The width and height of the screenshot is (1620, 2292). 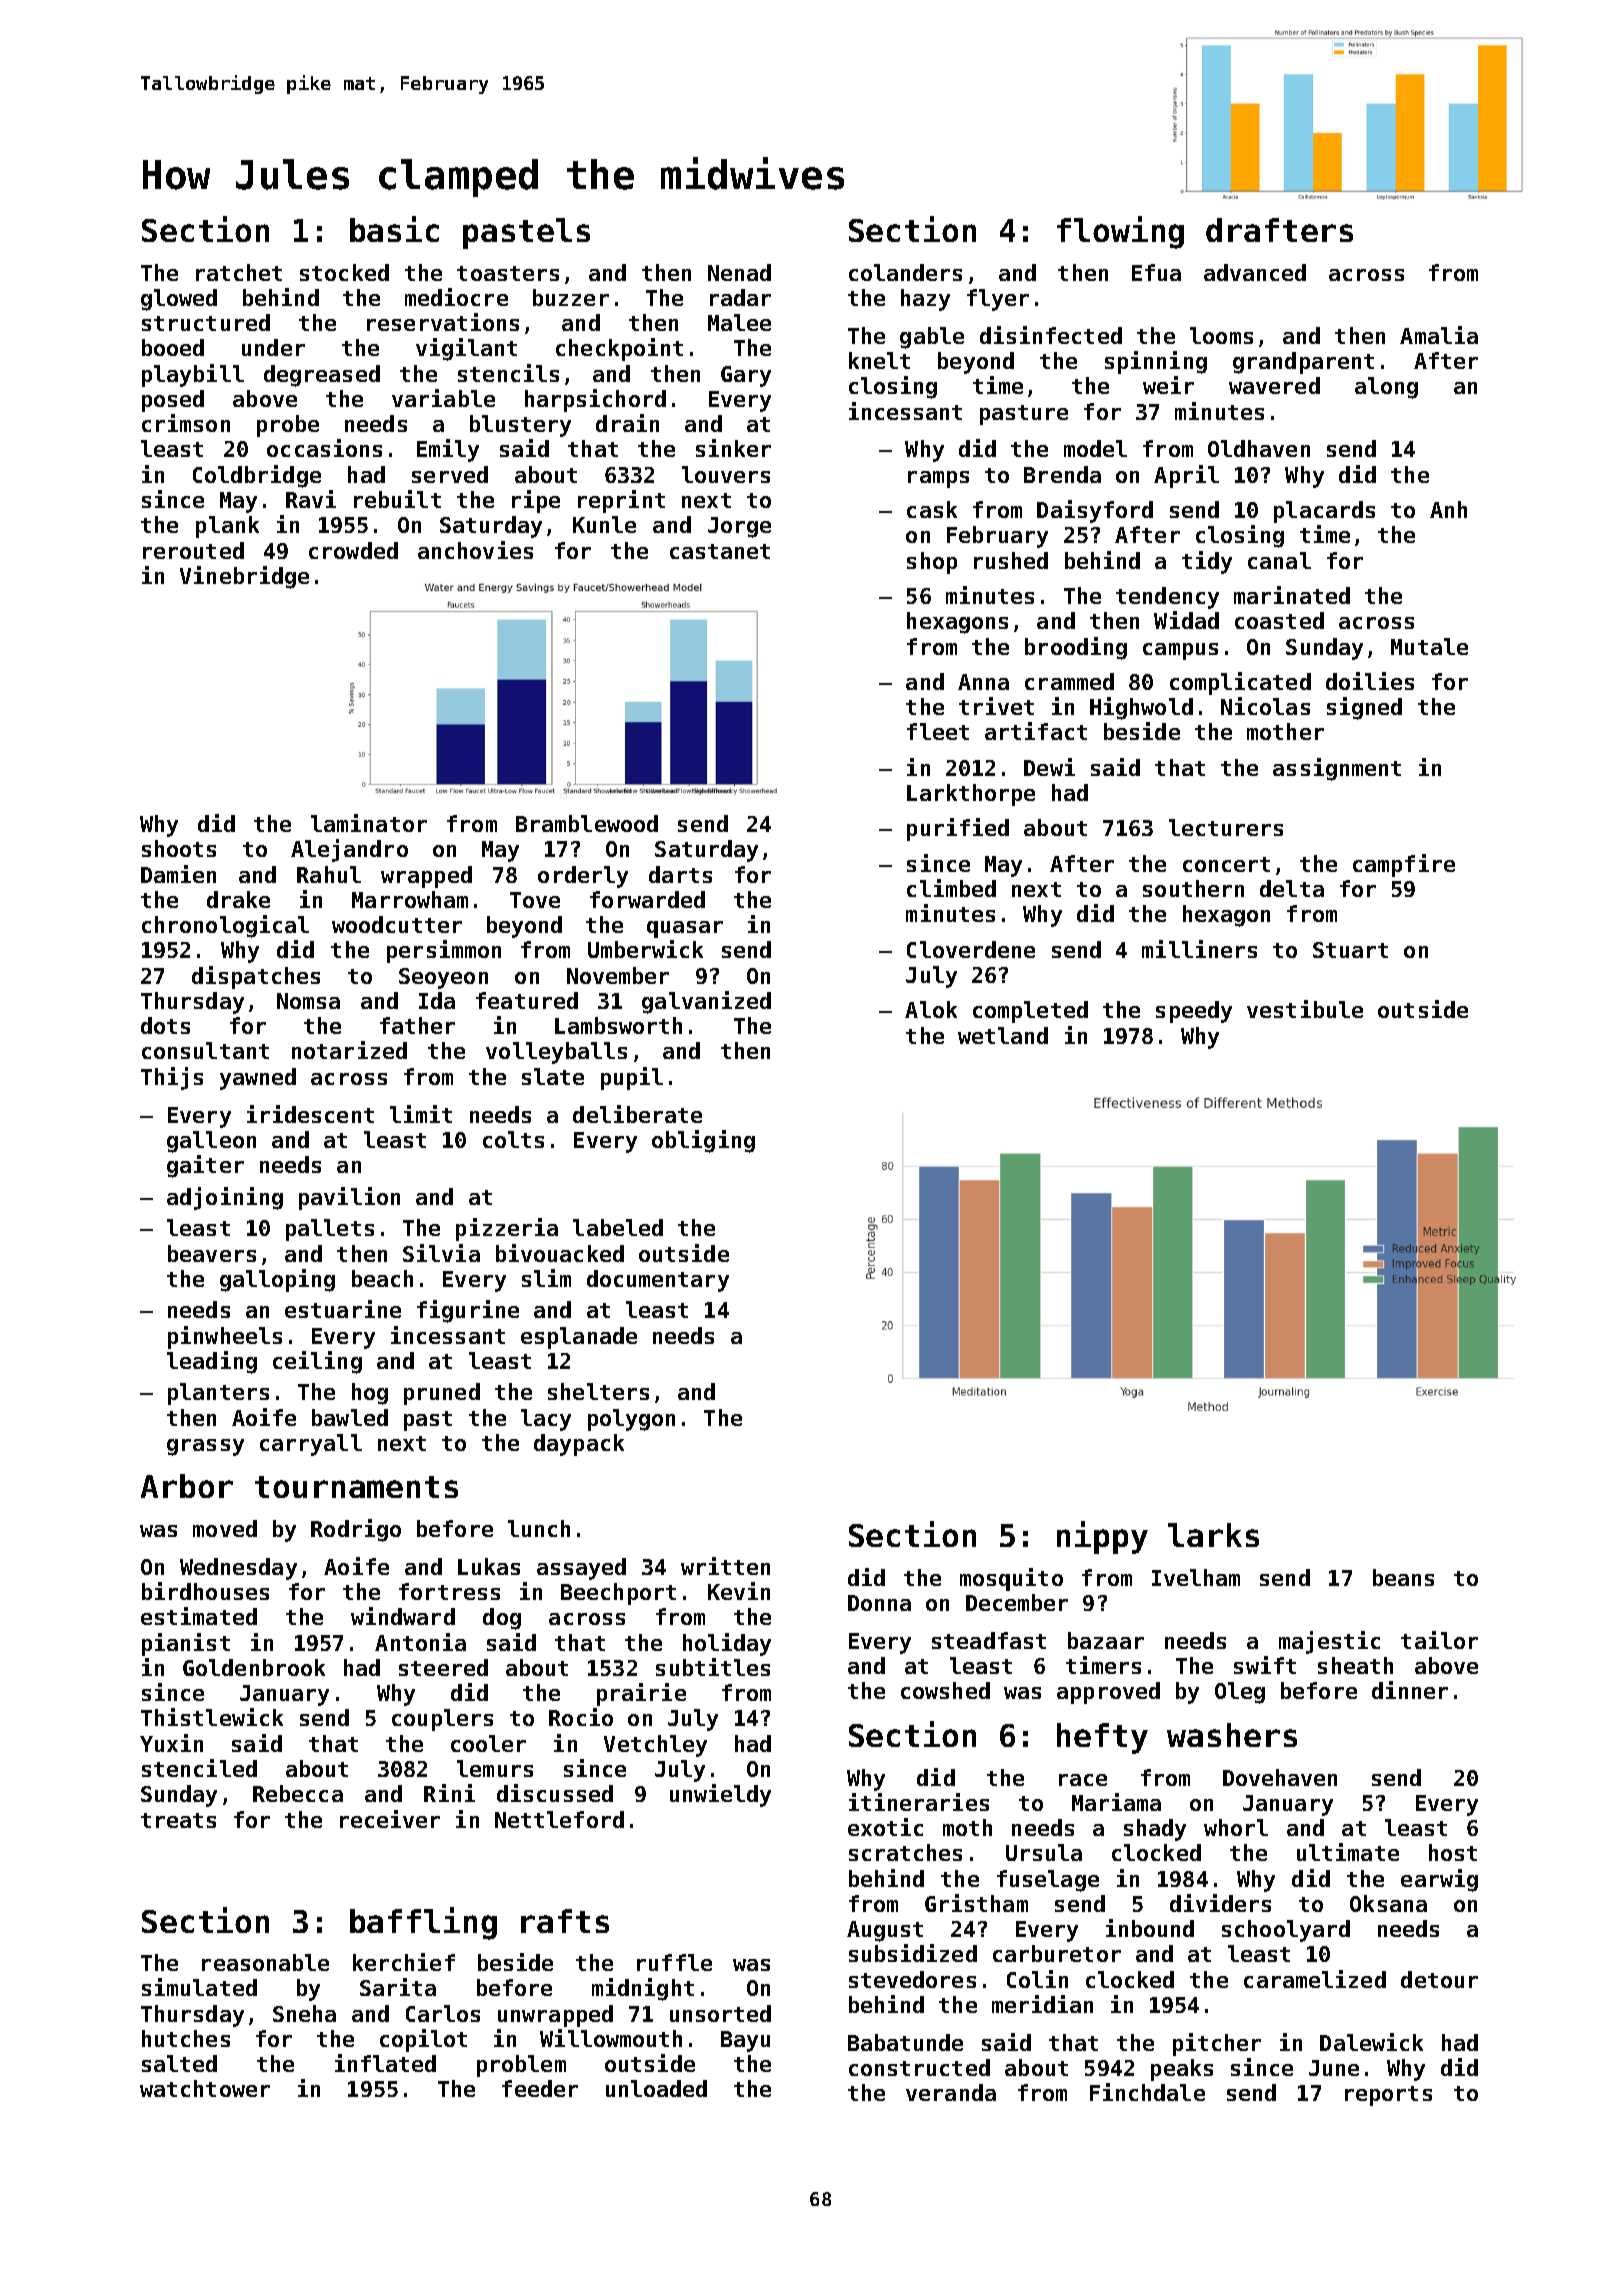 I want to click on checkpoint, so click(x=619, y=349).
